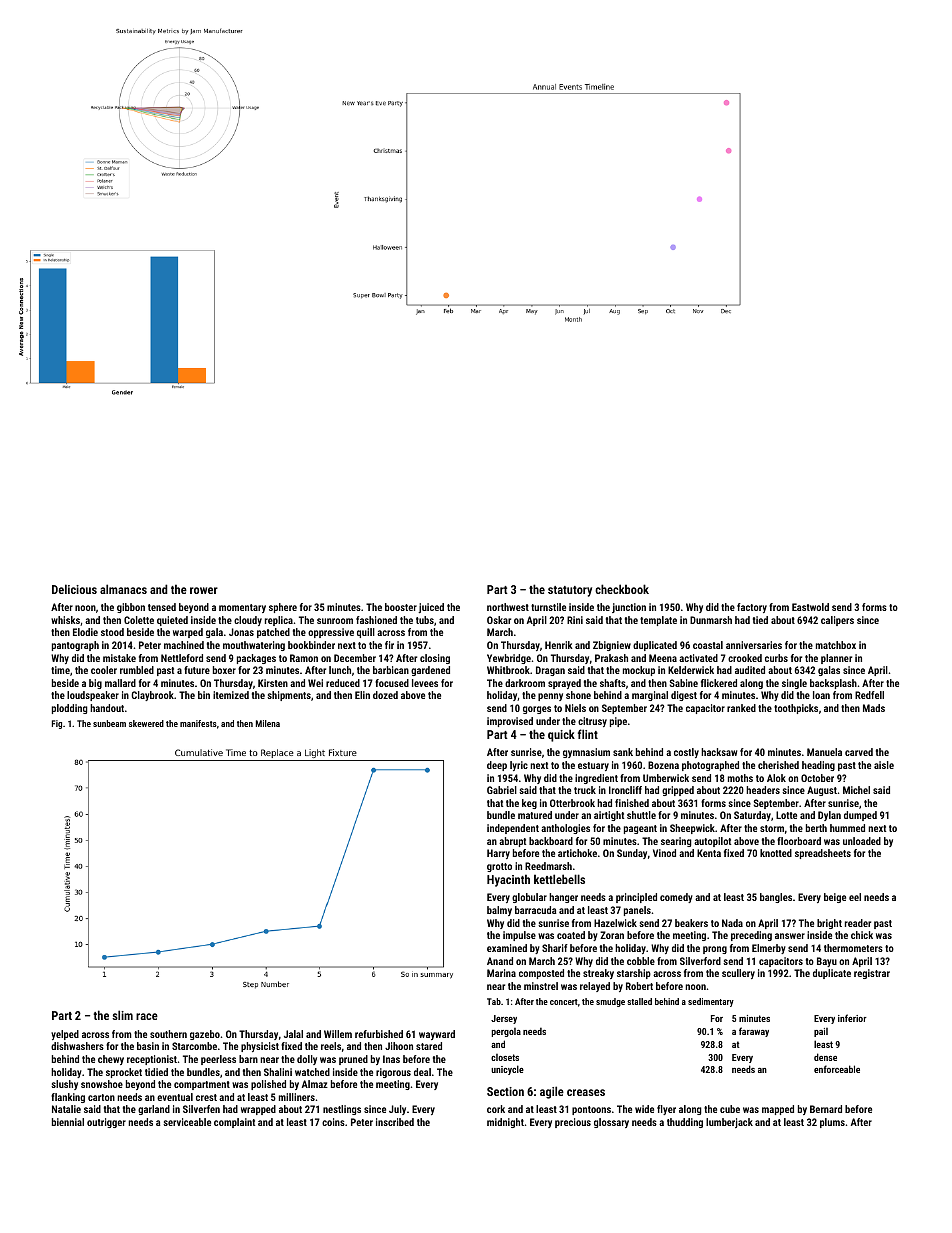 The height and width of the page is (1233, 952). I want to click on statutory, so click(570, 591).
